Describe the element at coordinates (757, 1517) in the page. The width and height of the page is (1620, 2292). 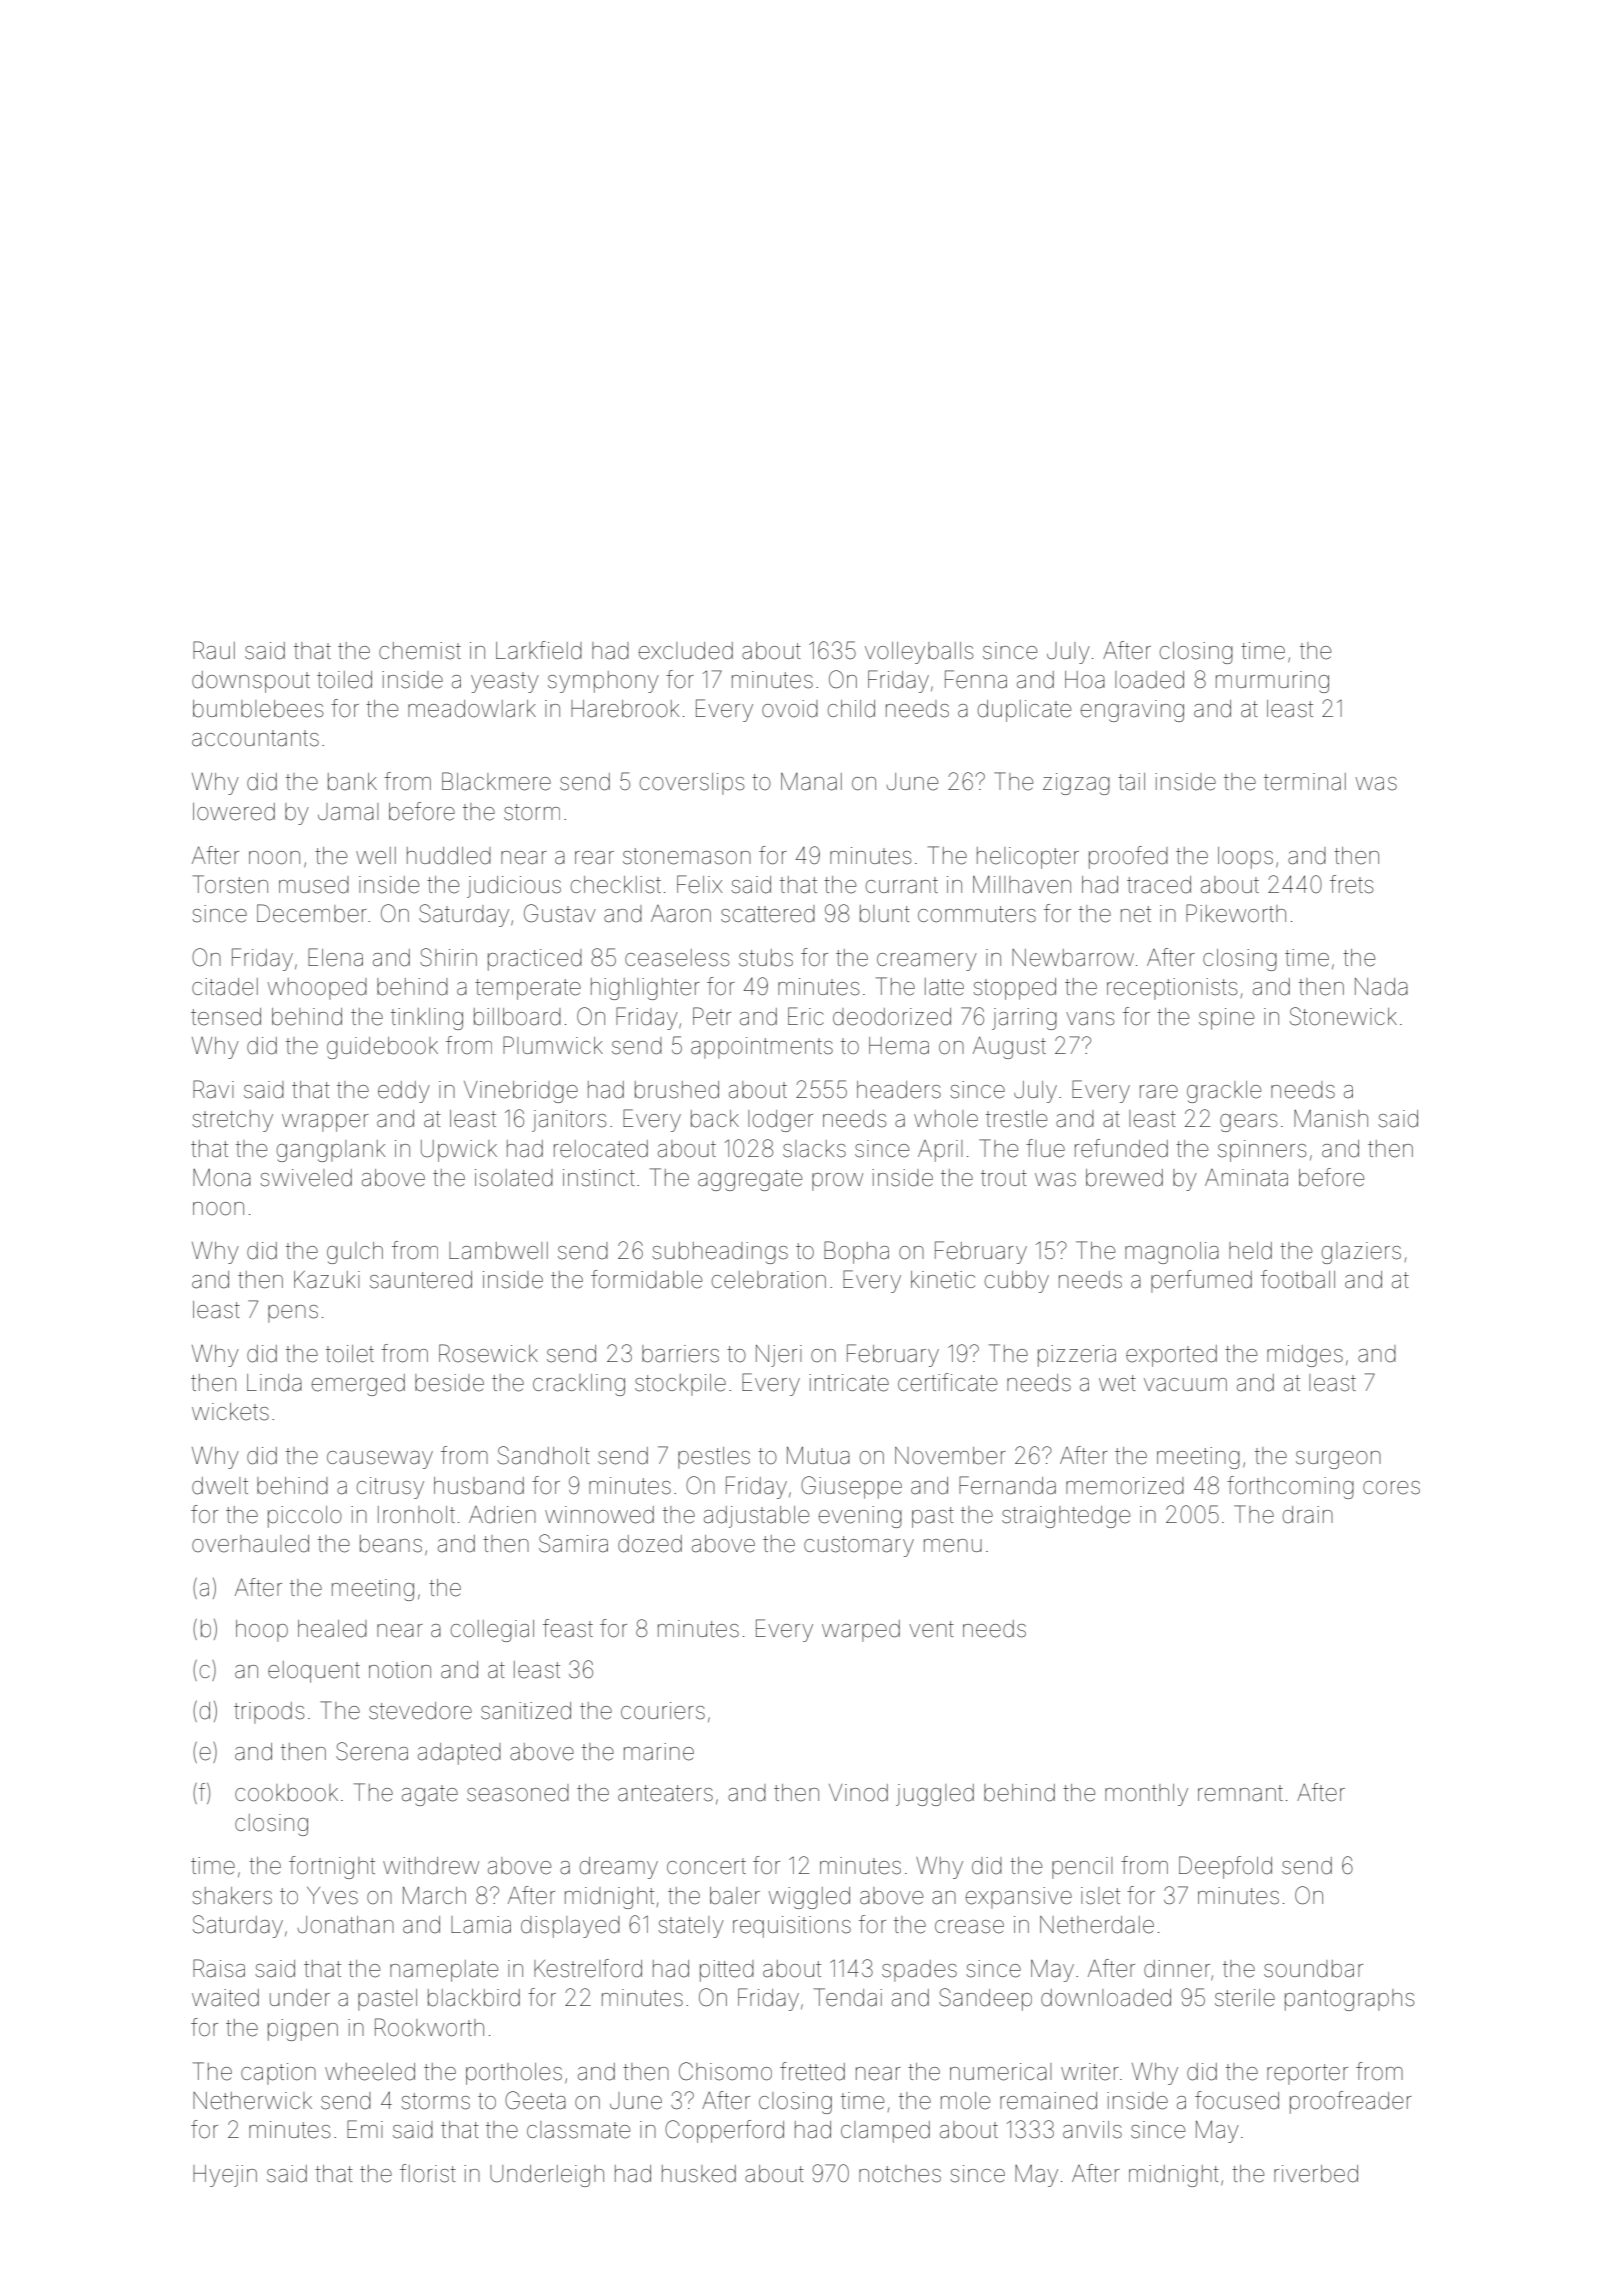
I see `adjustable` at that location.
